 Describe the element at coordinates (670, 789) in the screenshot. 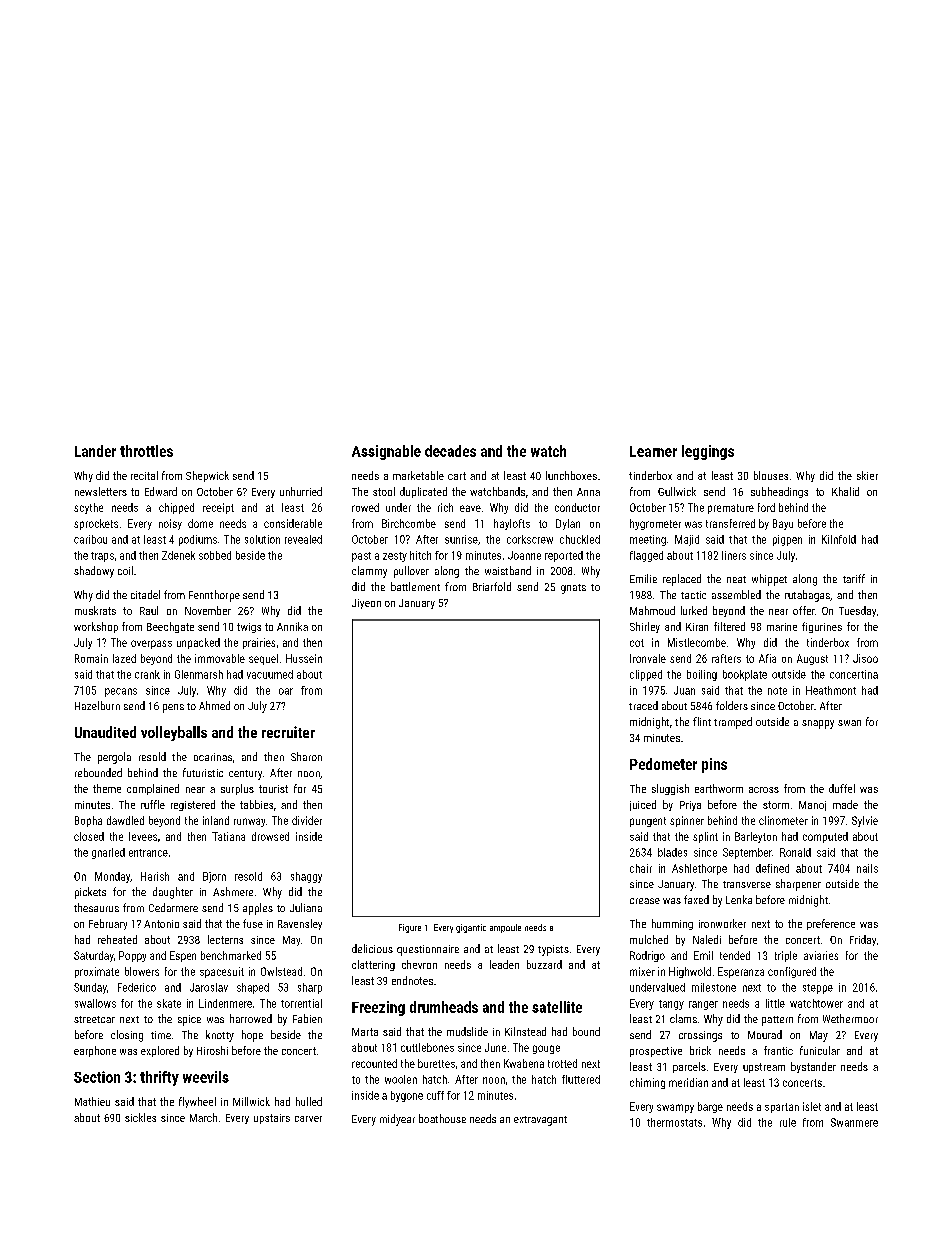

I see `sluggish` at that location.
